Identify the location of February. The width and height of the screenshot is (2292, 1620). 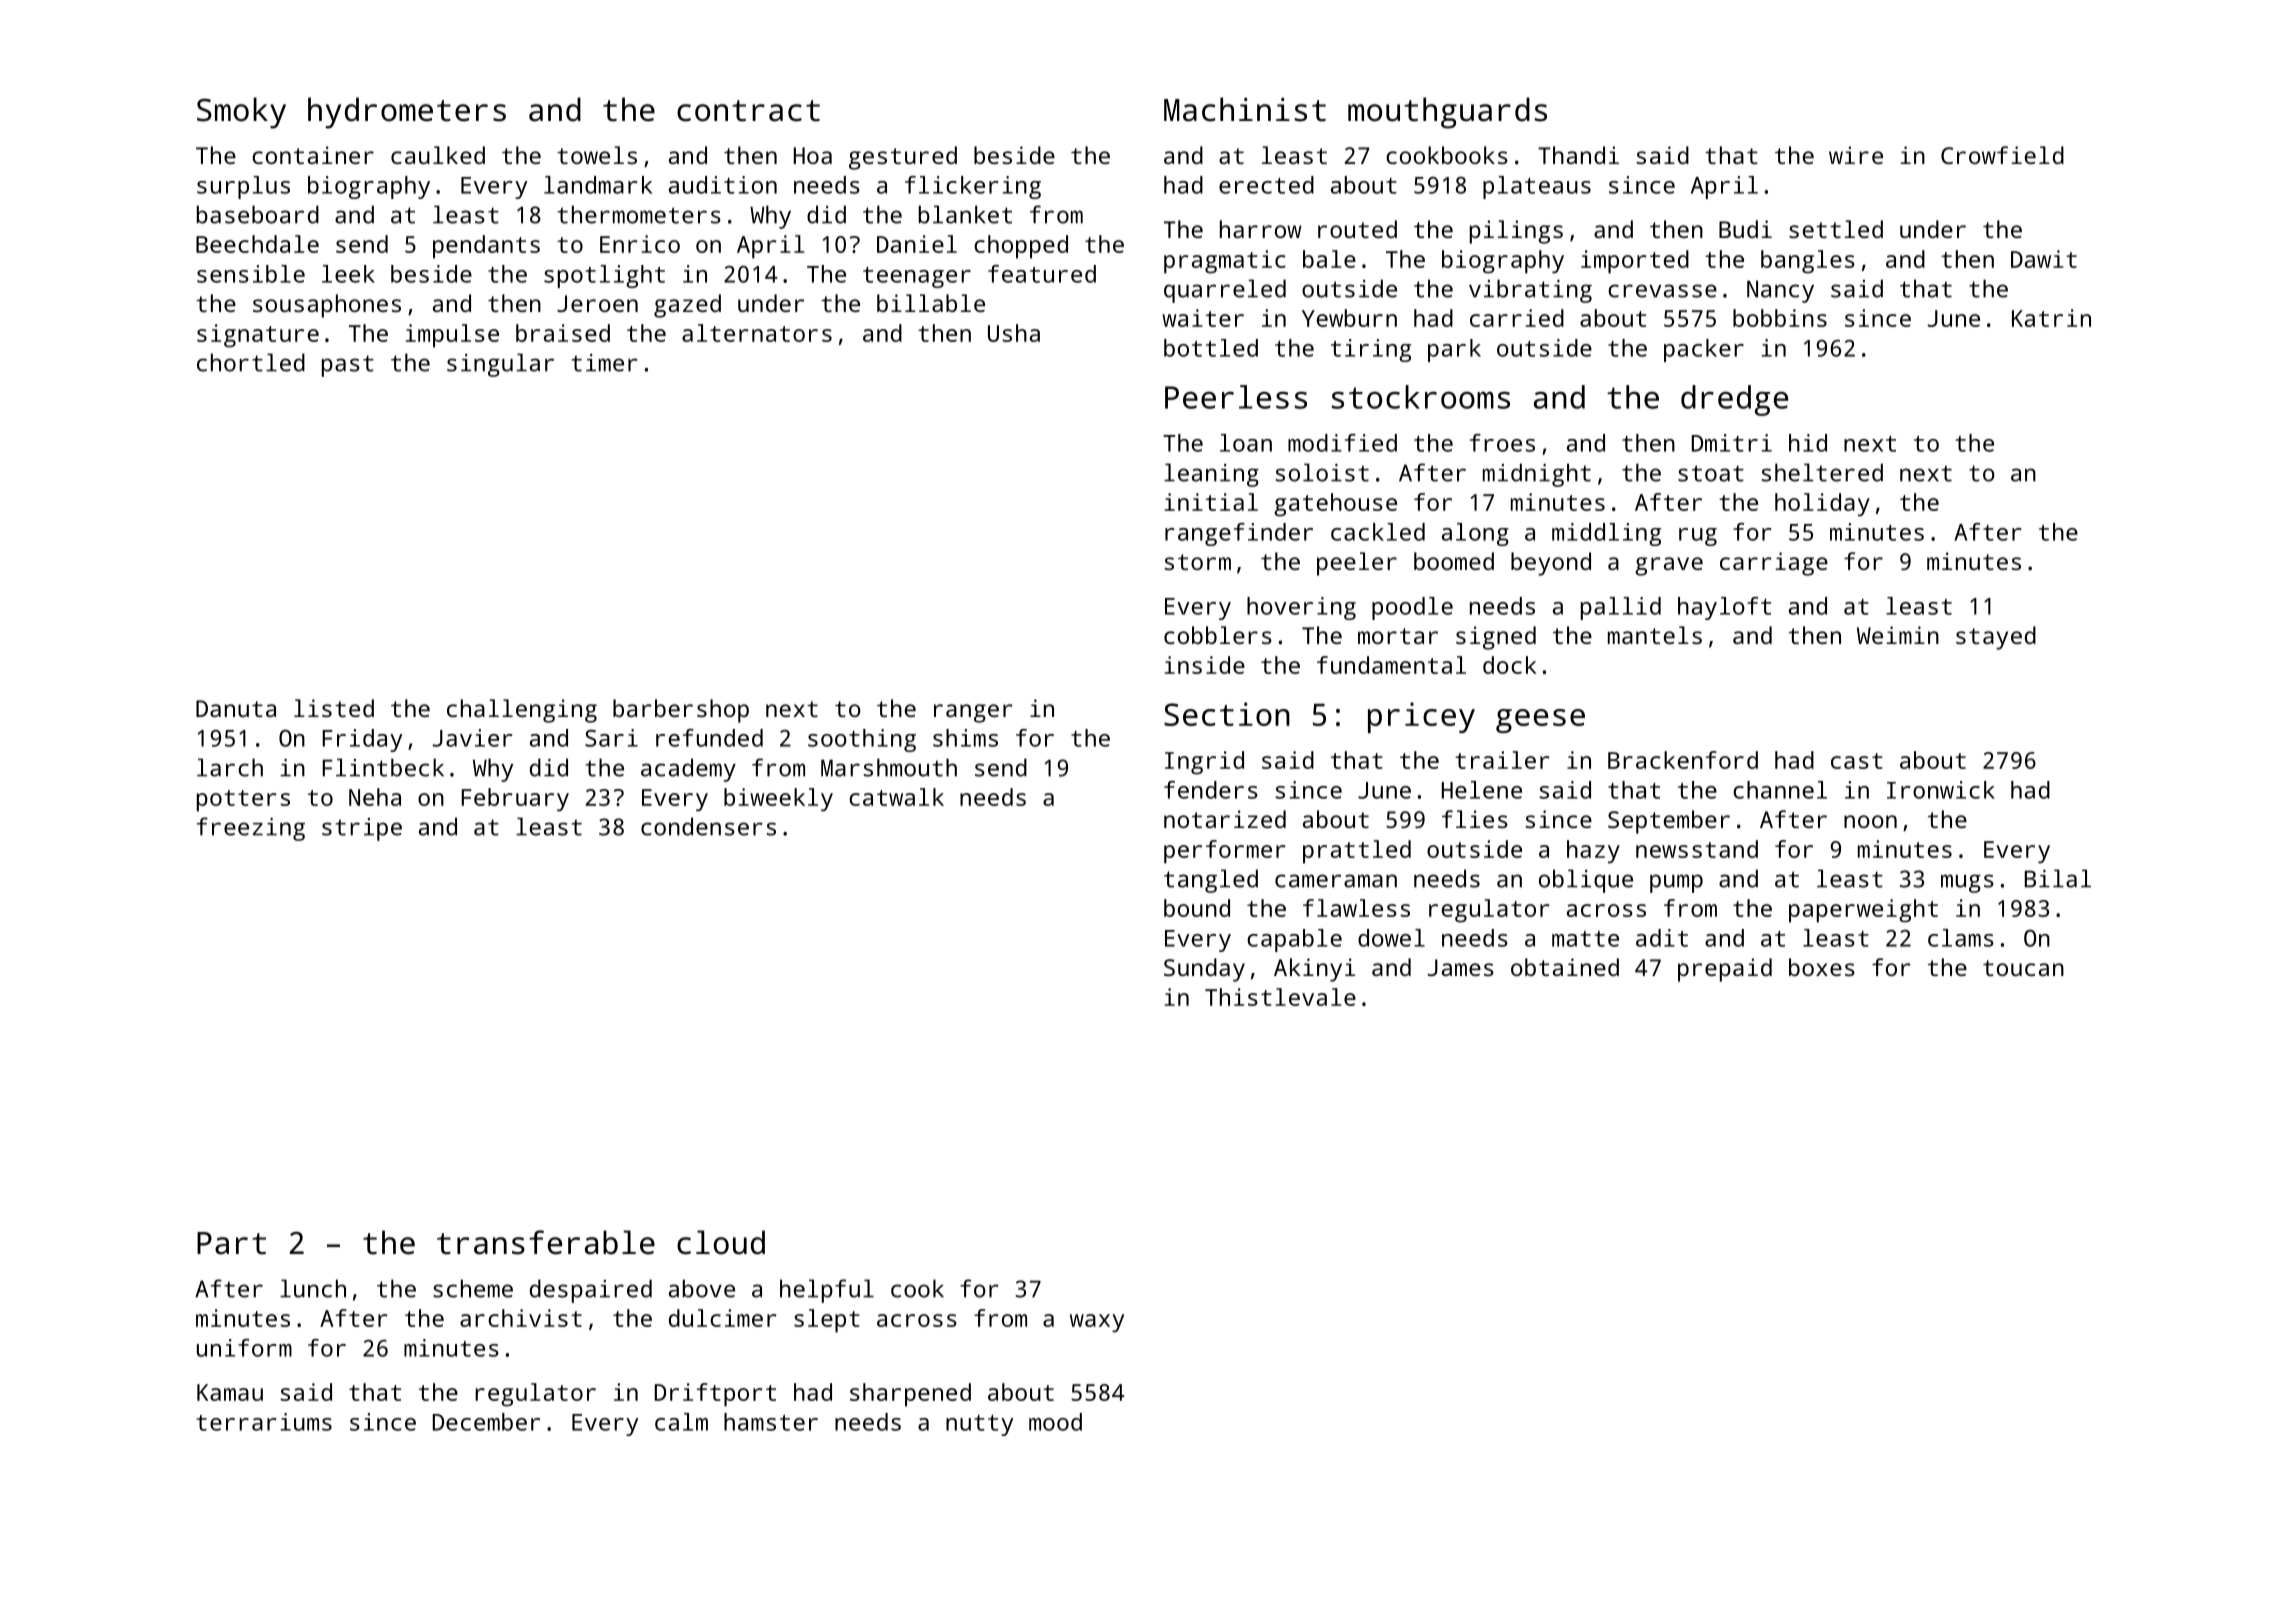
(515, 800).
